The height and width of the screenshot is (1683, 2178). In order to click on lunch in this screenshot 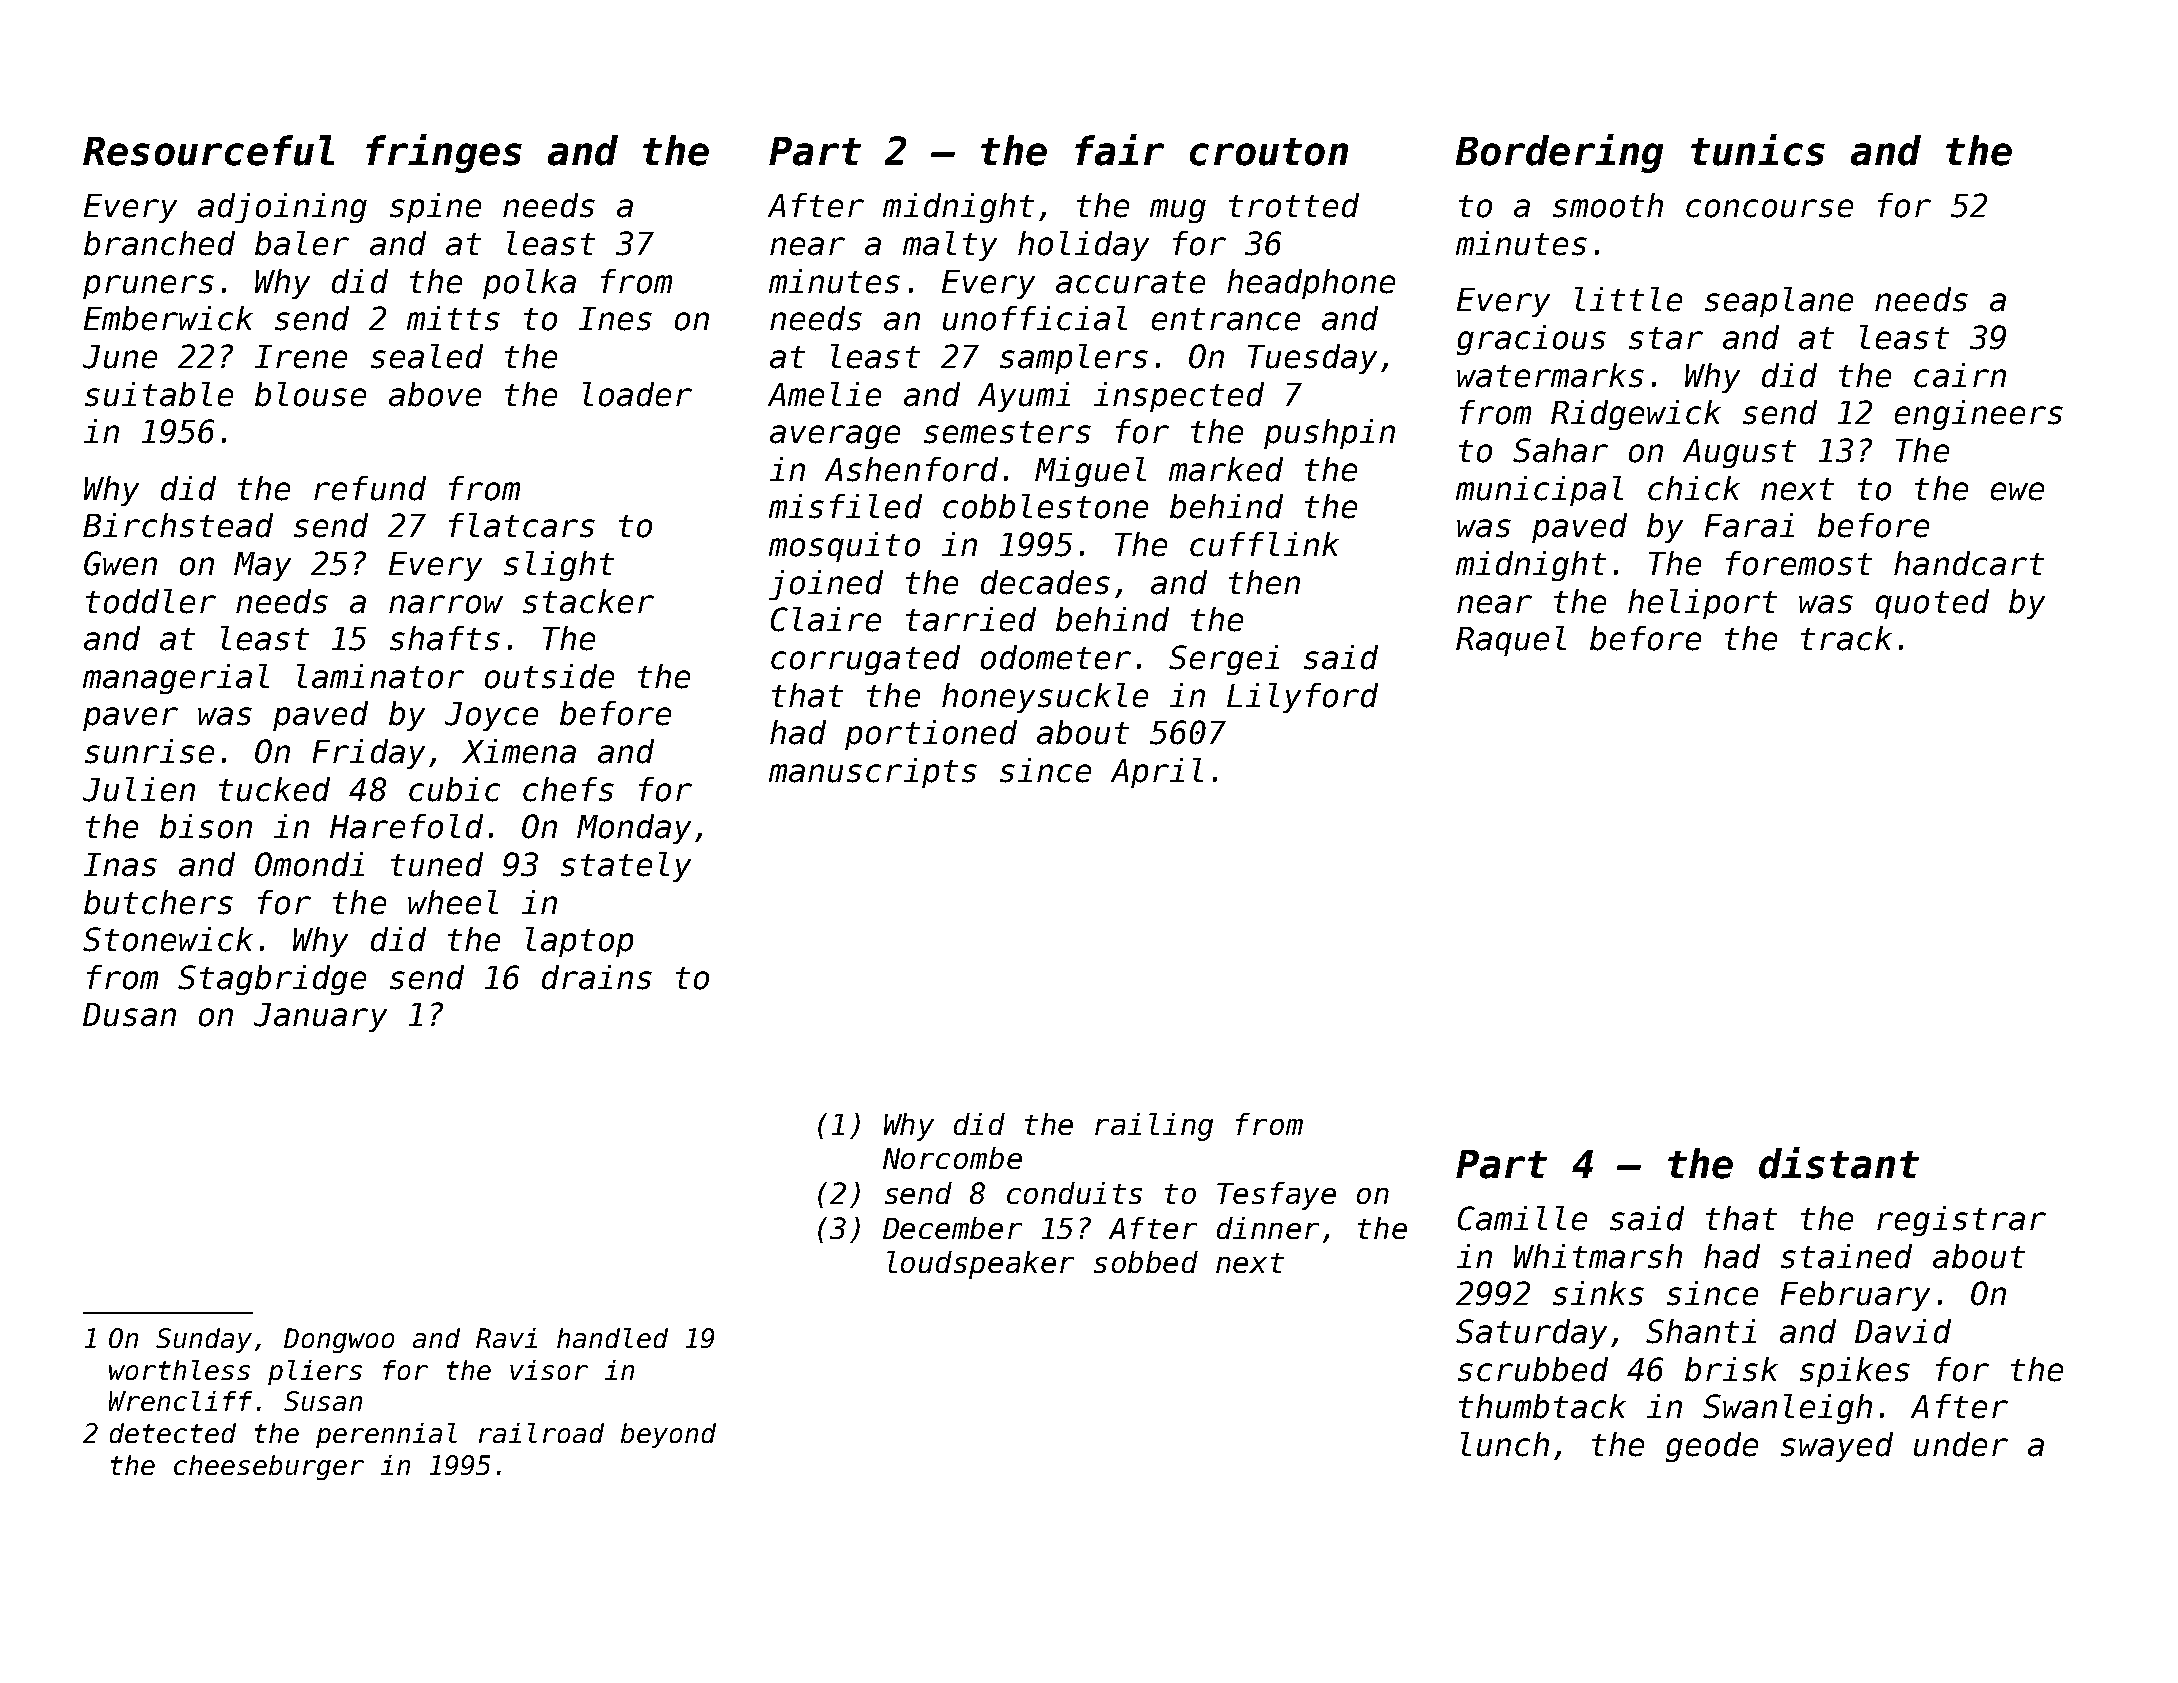, I will do `click(1505, 1444)`.
